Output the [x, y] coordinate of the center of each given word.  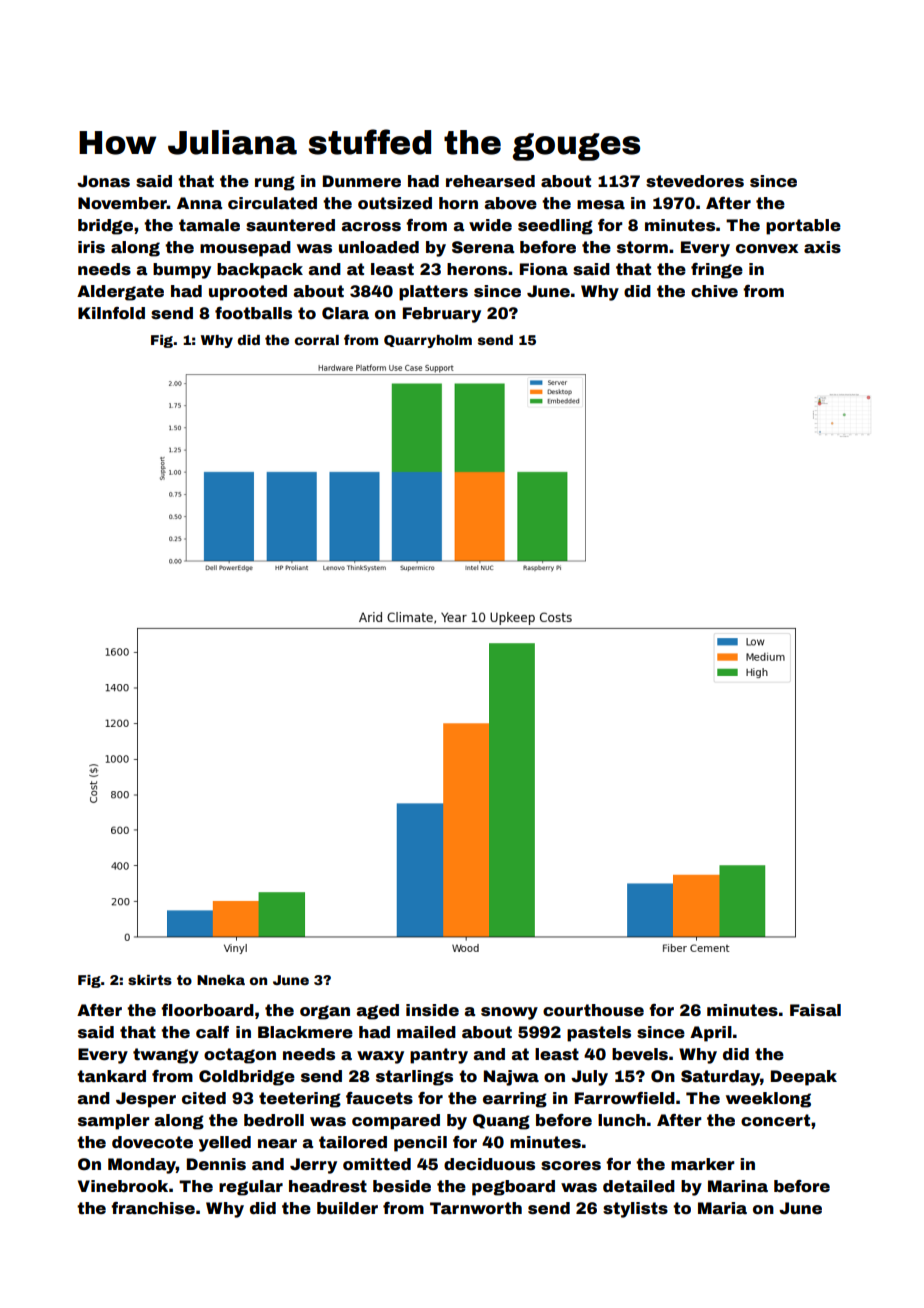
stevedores [695, 181]
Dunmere [362, 181]
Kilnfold [111, 313]
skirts [150, 980]
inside [432, 1010]
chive [714, 291]
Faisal [815, 1010]
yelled [225, 1144]
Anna [199, 203]
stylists [635, 1210]
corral [317, 340]
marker [703, 1164]
